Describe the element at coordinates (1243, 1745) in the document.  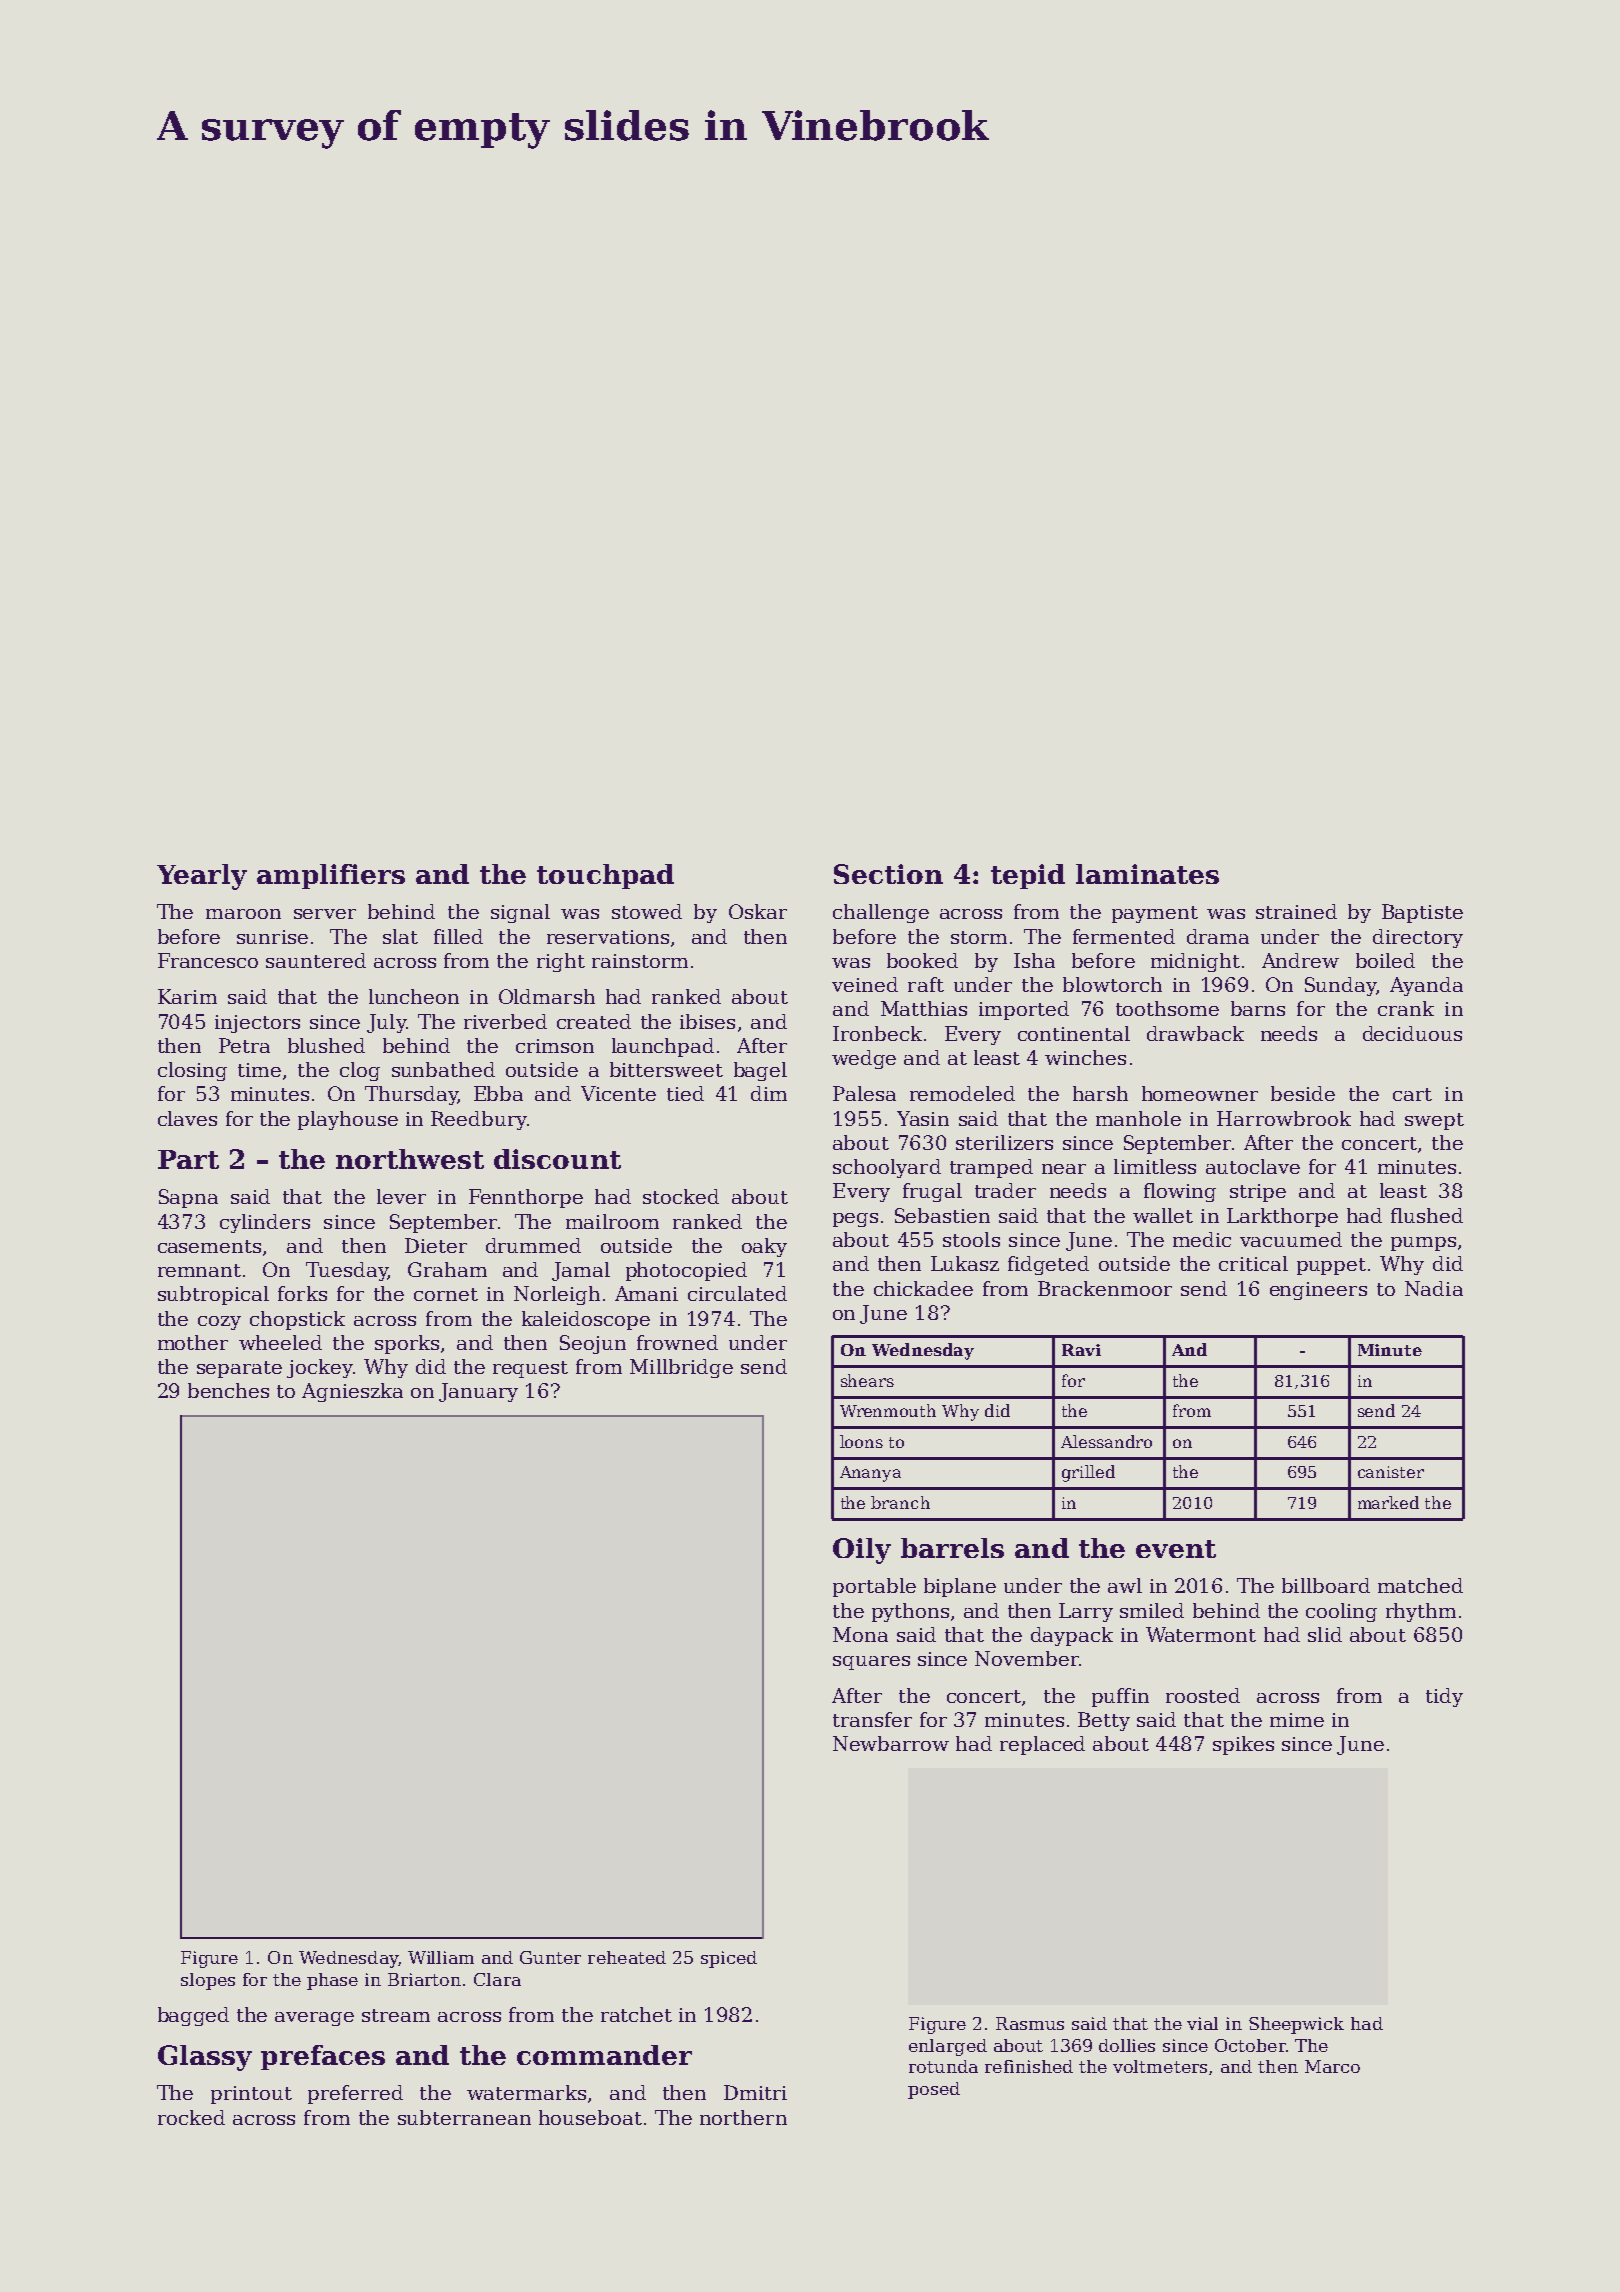
I see `spikes` at that location.
